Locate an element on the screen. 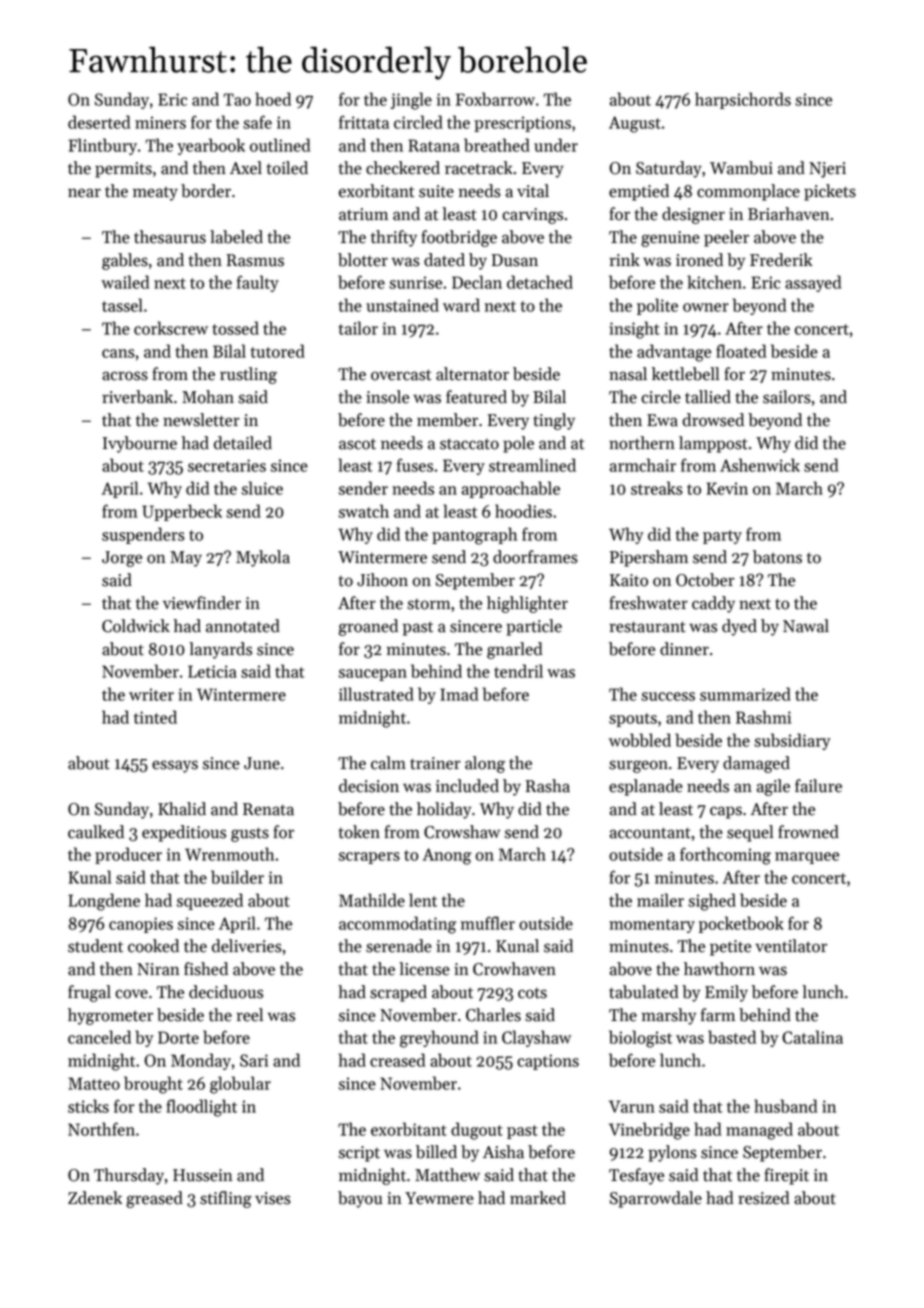  harpsichords is located at coordinates (743, 100).
